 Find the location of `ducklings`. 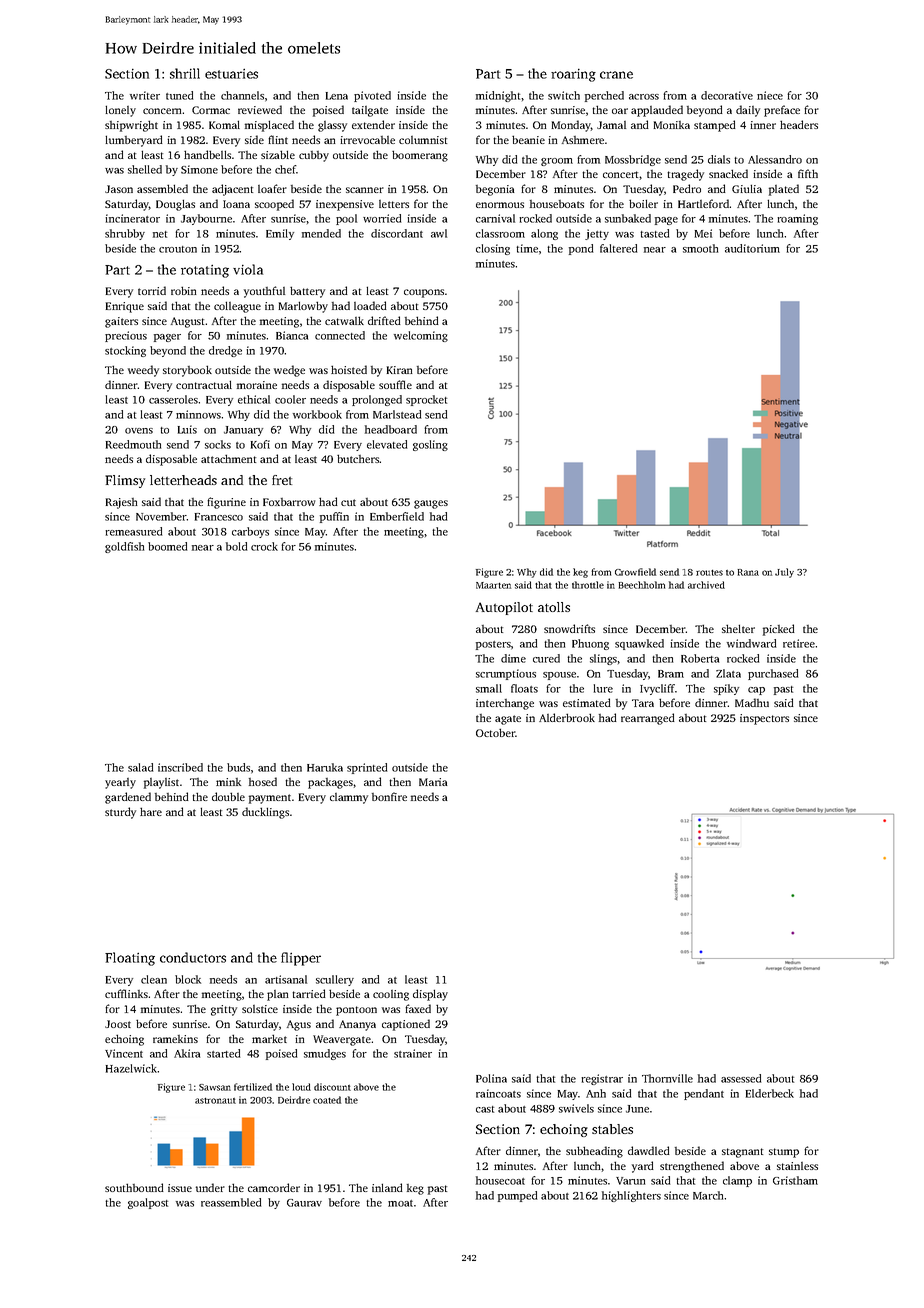

ducklings is located at coordinates (265, 813).
